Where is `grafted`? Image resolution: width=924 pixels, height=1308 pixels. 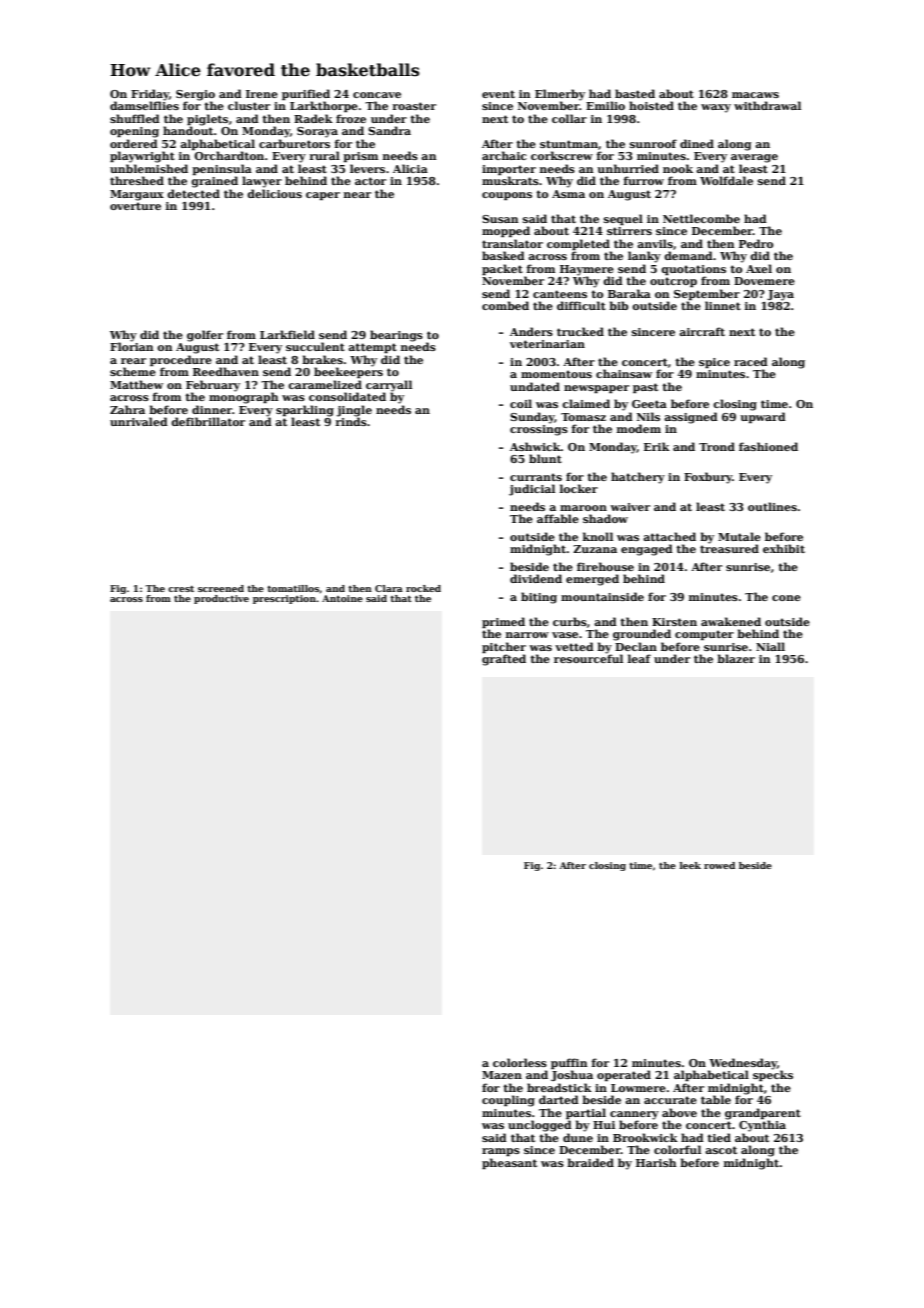 grafted is located at coordinates (504, 660).
